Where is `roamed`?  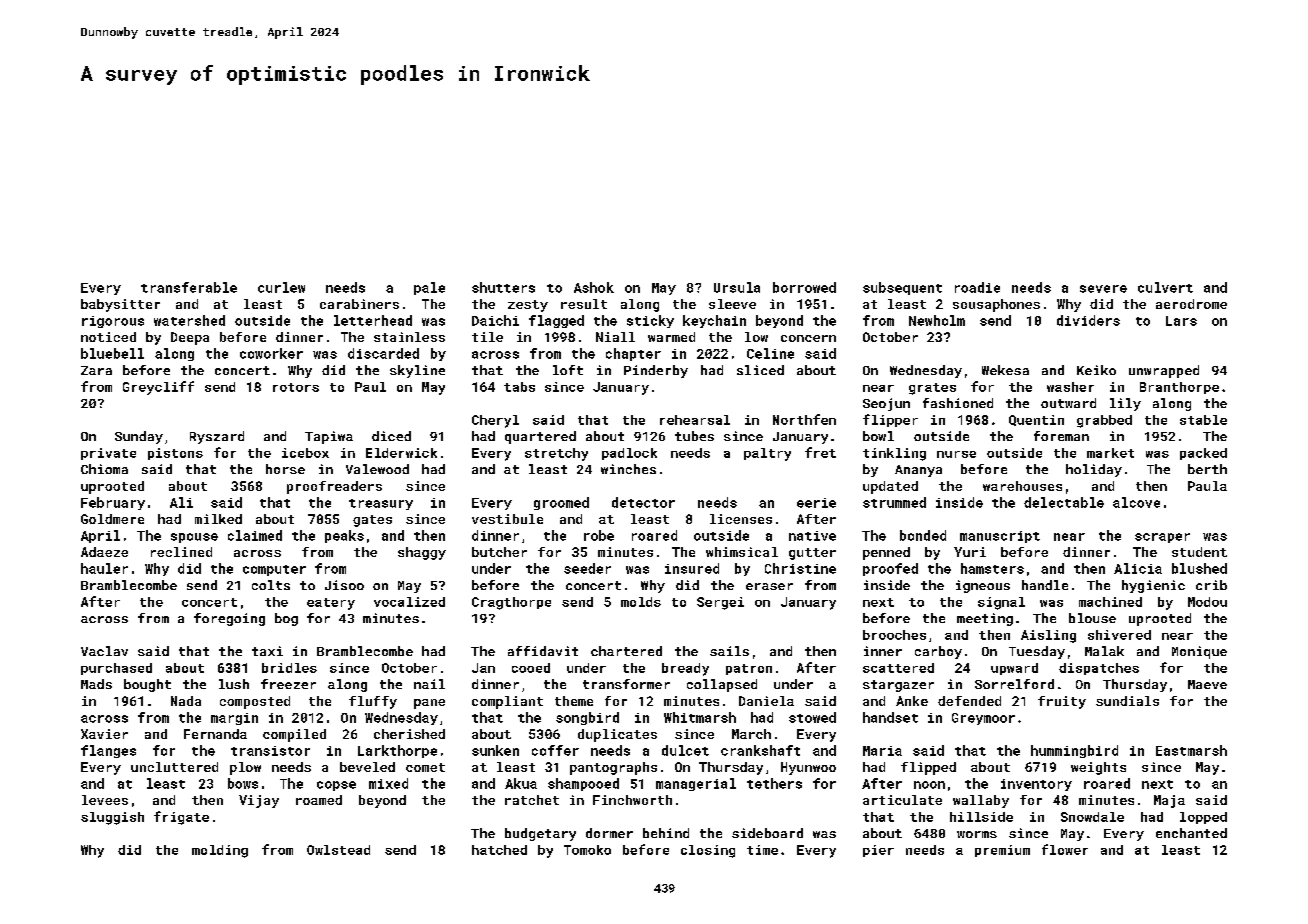
roamed is located at coordinates (319, 800).
